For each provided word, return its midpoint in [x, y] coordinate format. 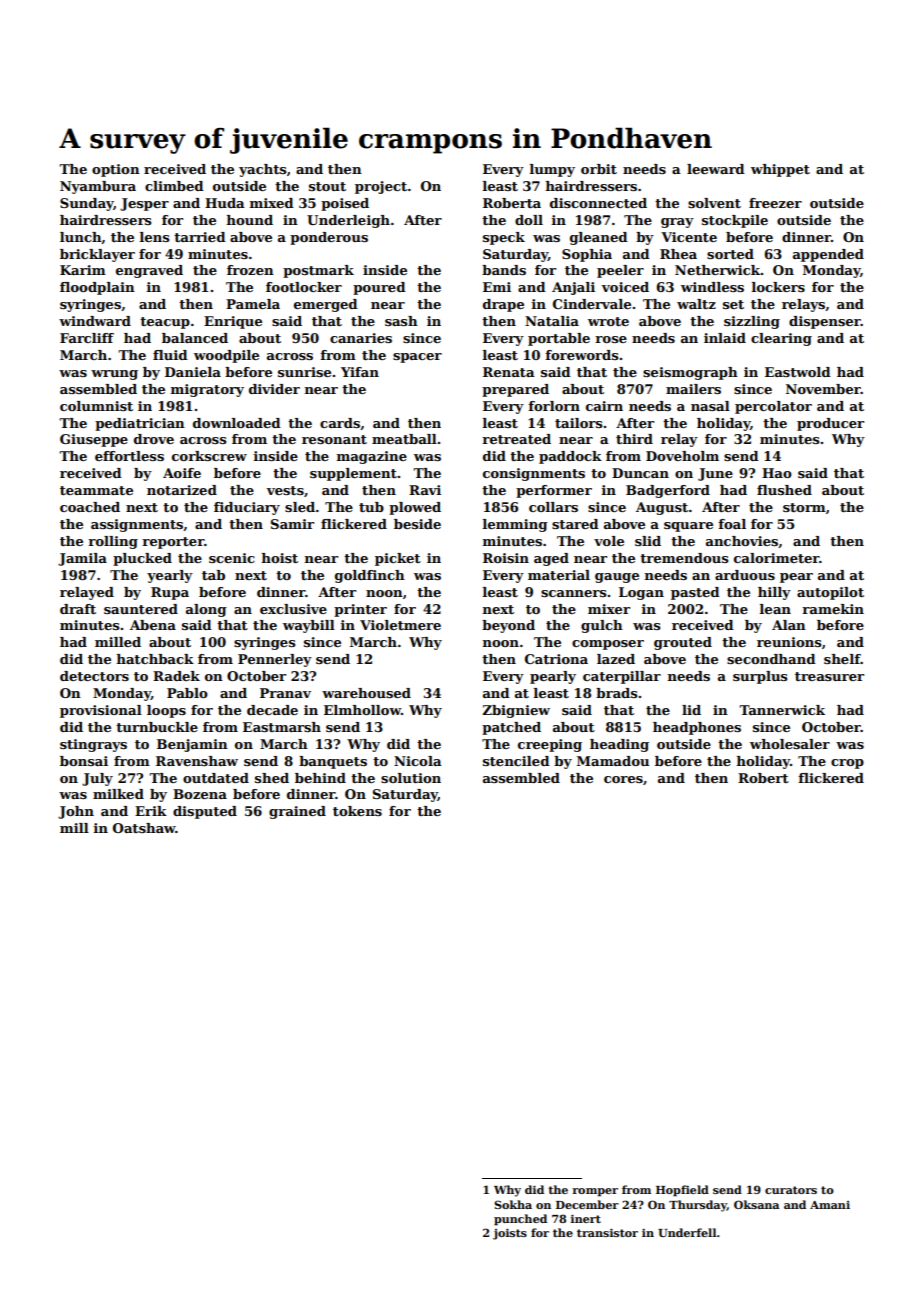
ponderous [329, 238]
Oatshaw [144, 828]
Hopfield [682, 1191]
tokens [357, 811]
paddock [570, 457]
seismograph [690, 373]
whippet [780, 170]
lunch [81, 238]
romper [595, 1192]
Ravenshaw [197, 761]
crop [847, 764]
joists [510, 1234]
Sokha [513, 1204]
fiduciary [247, 508]
